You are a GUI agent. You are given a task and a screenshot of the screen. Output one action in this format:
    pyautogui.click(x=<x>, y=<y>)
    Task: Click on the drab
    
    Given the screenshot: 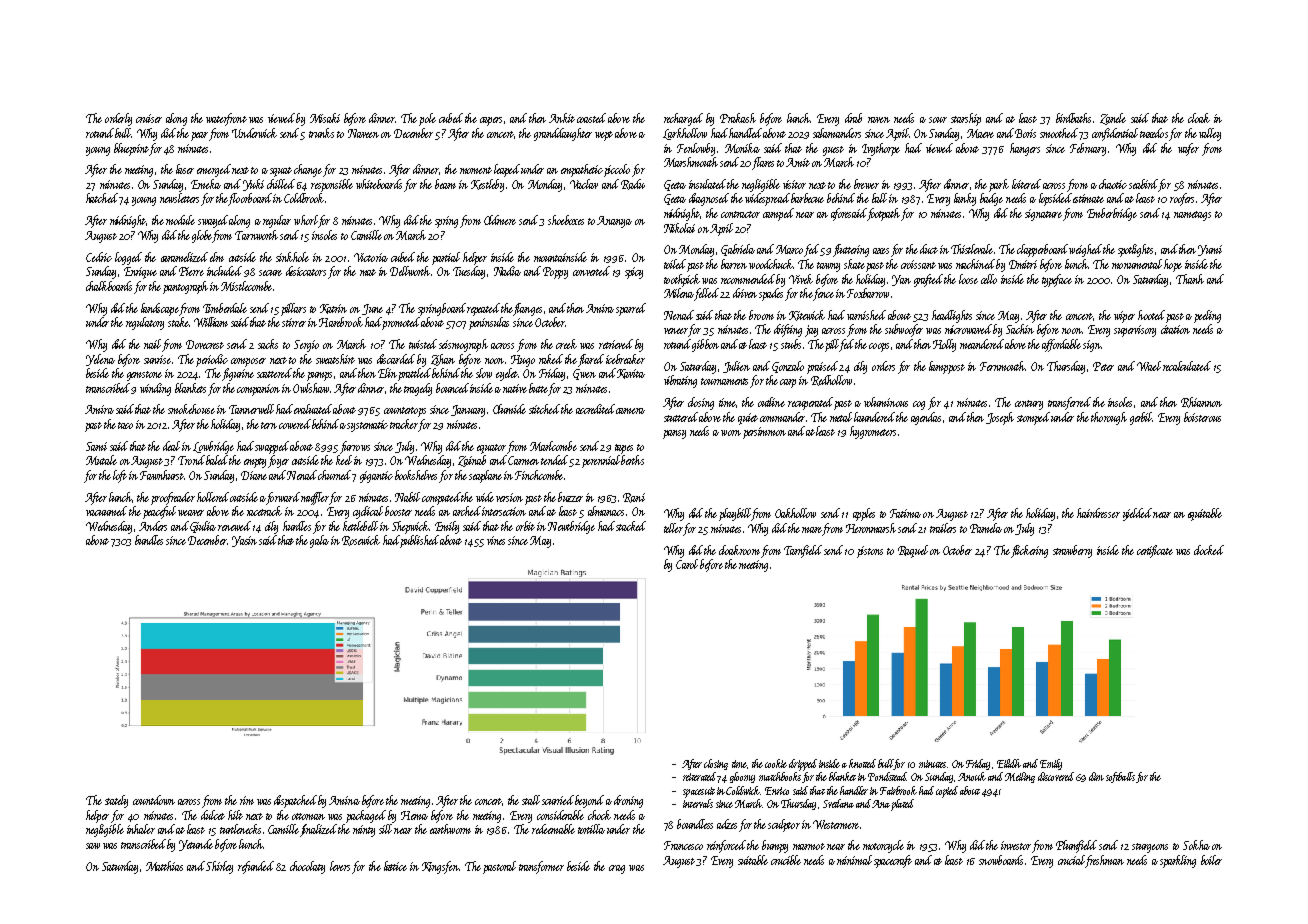 What is the action you would take?
    pyautogui.click(x=853, y=118)
